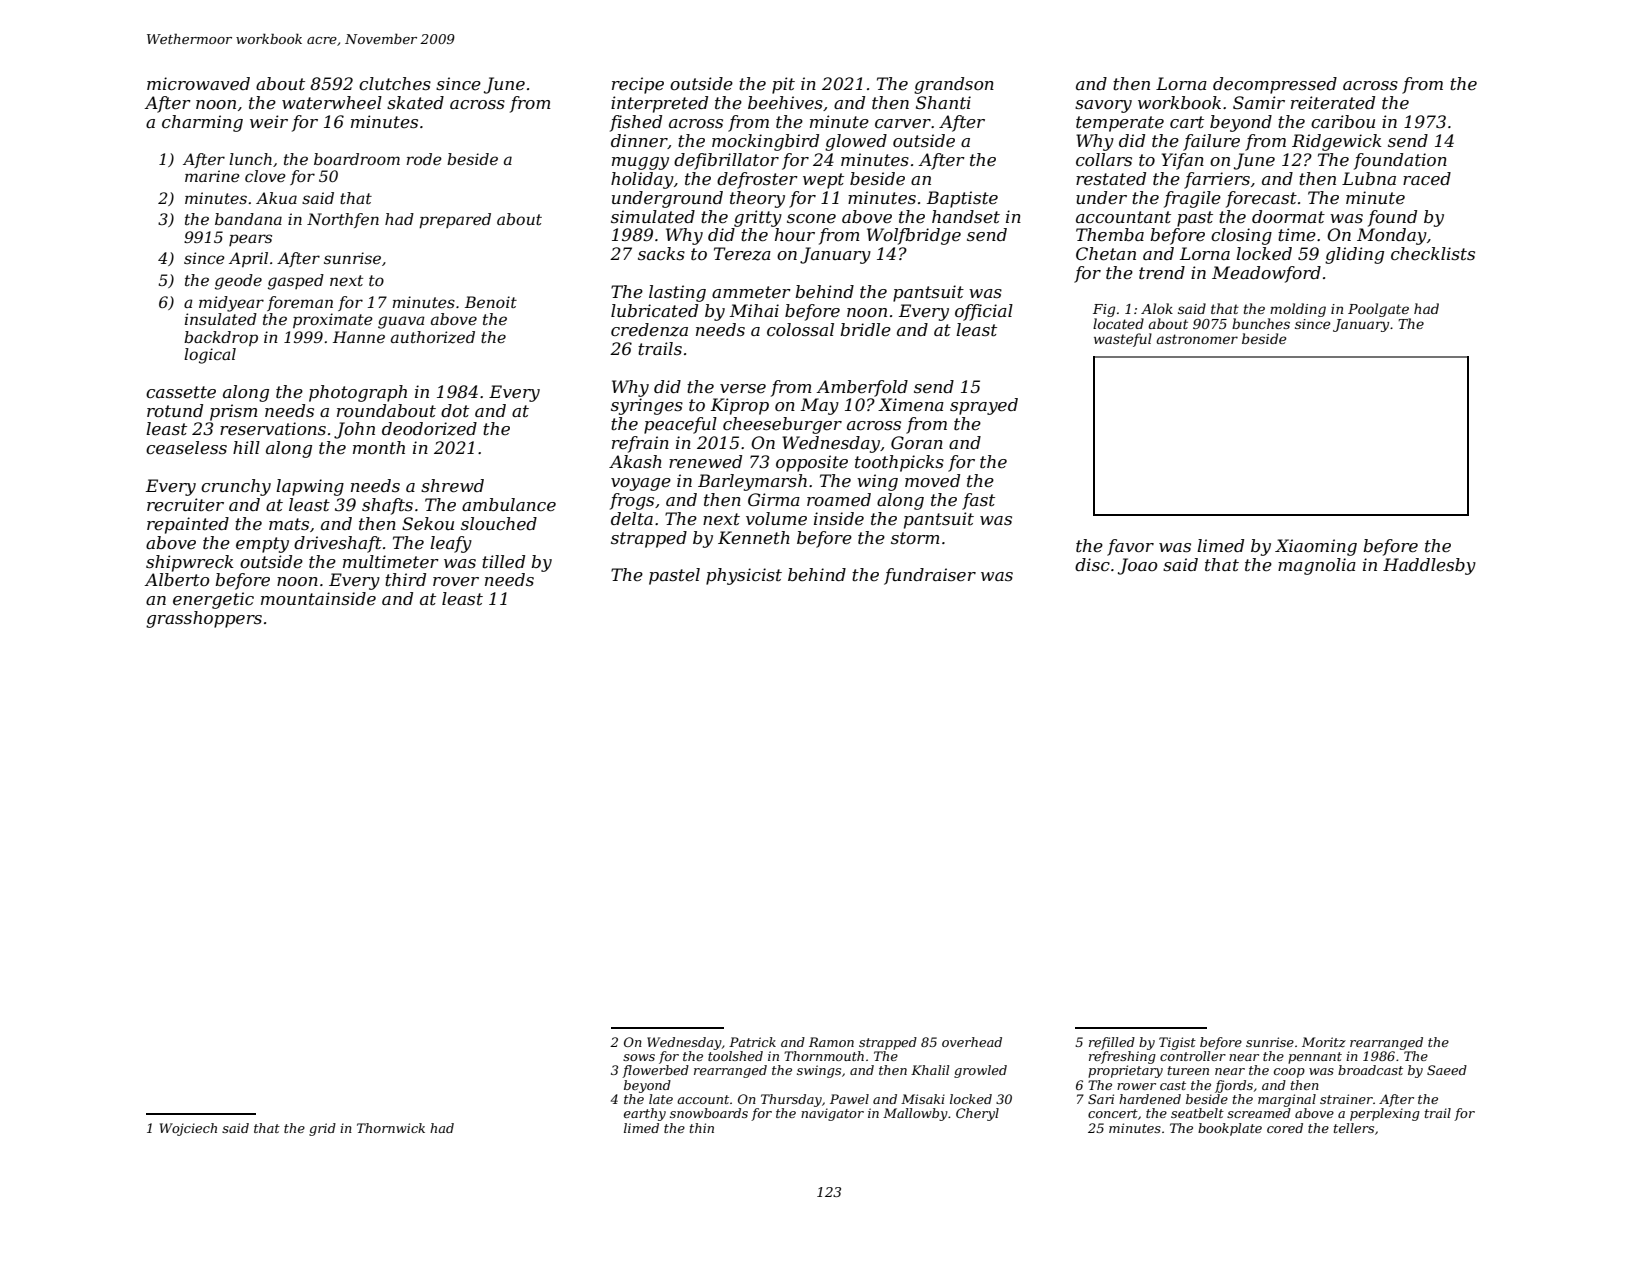 The width and height of the image is (1633, 1262). Describe the element at coordinates (210, 356) in the image. I see `logical` at that location.
